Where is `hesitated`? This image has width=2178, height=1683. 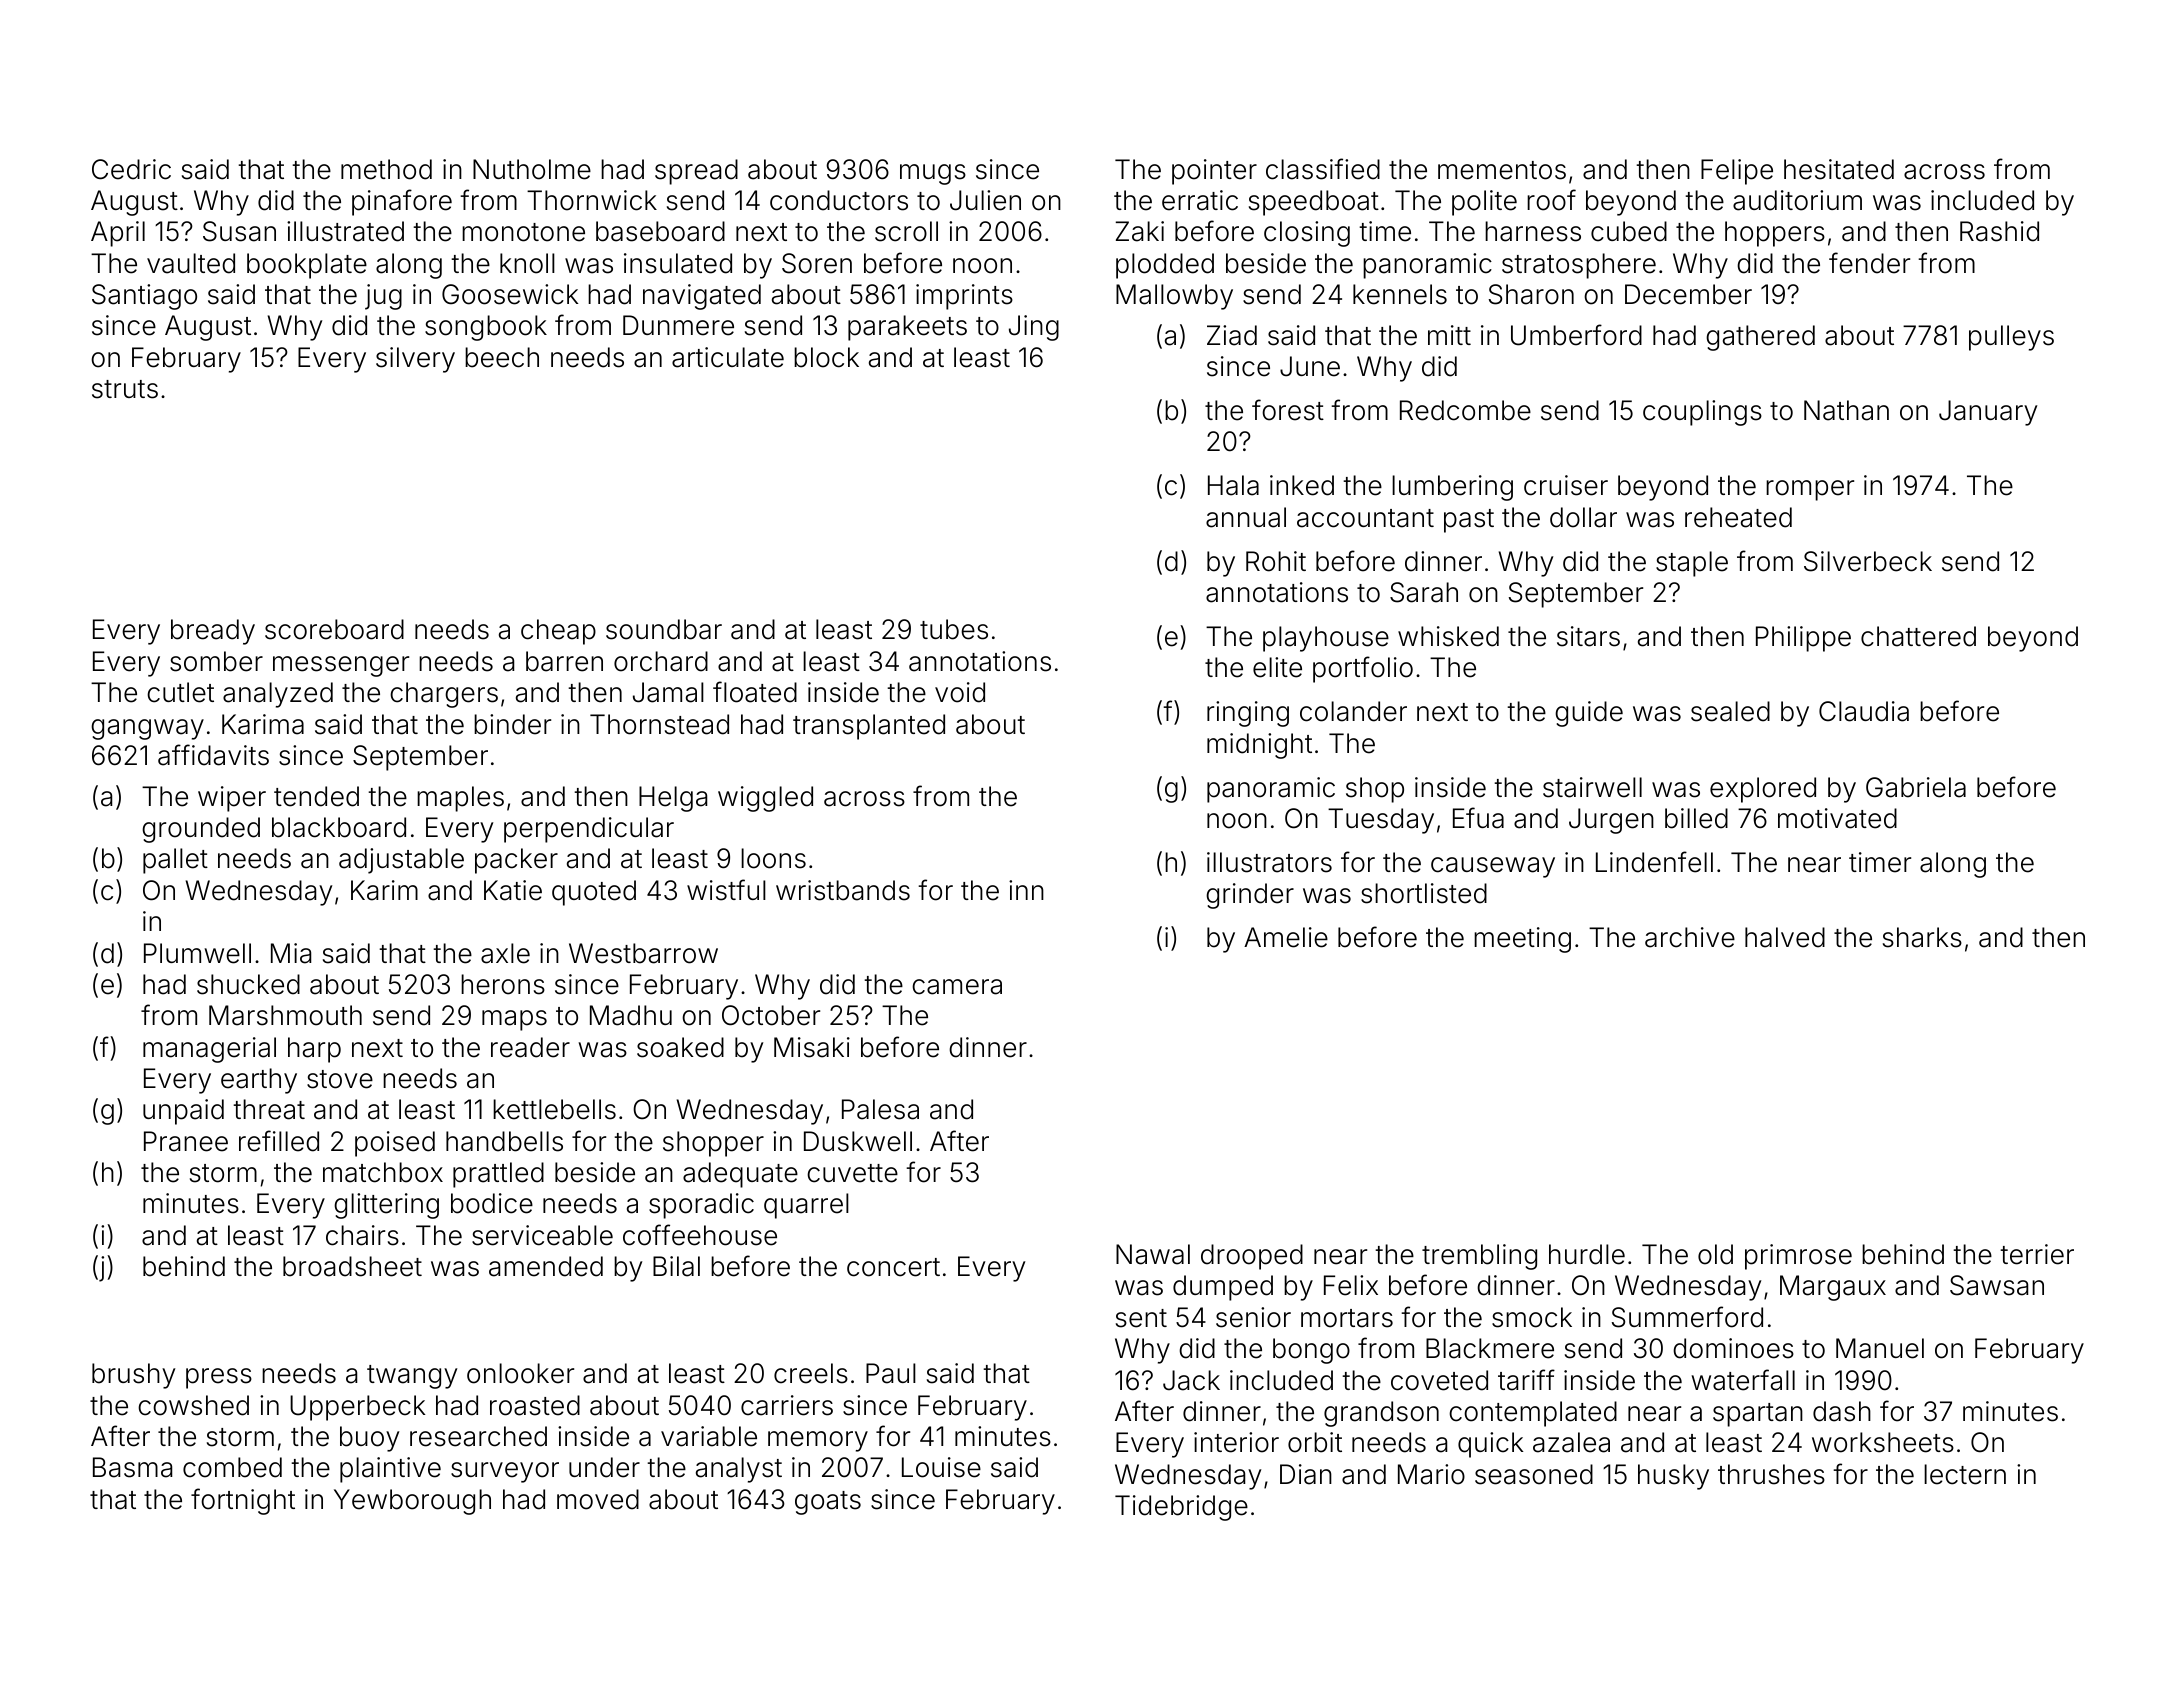
hesitated is located at coordinates (1839, 169).
